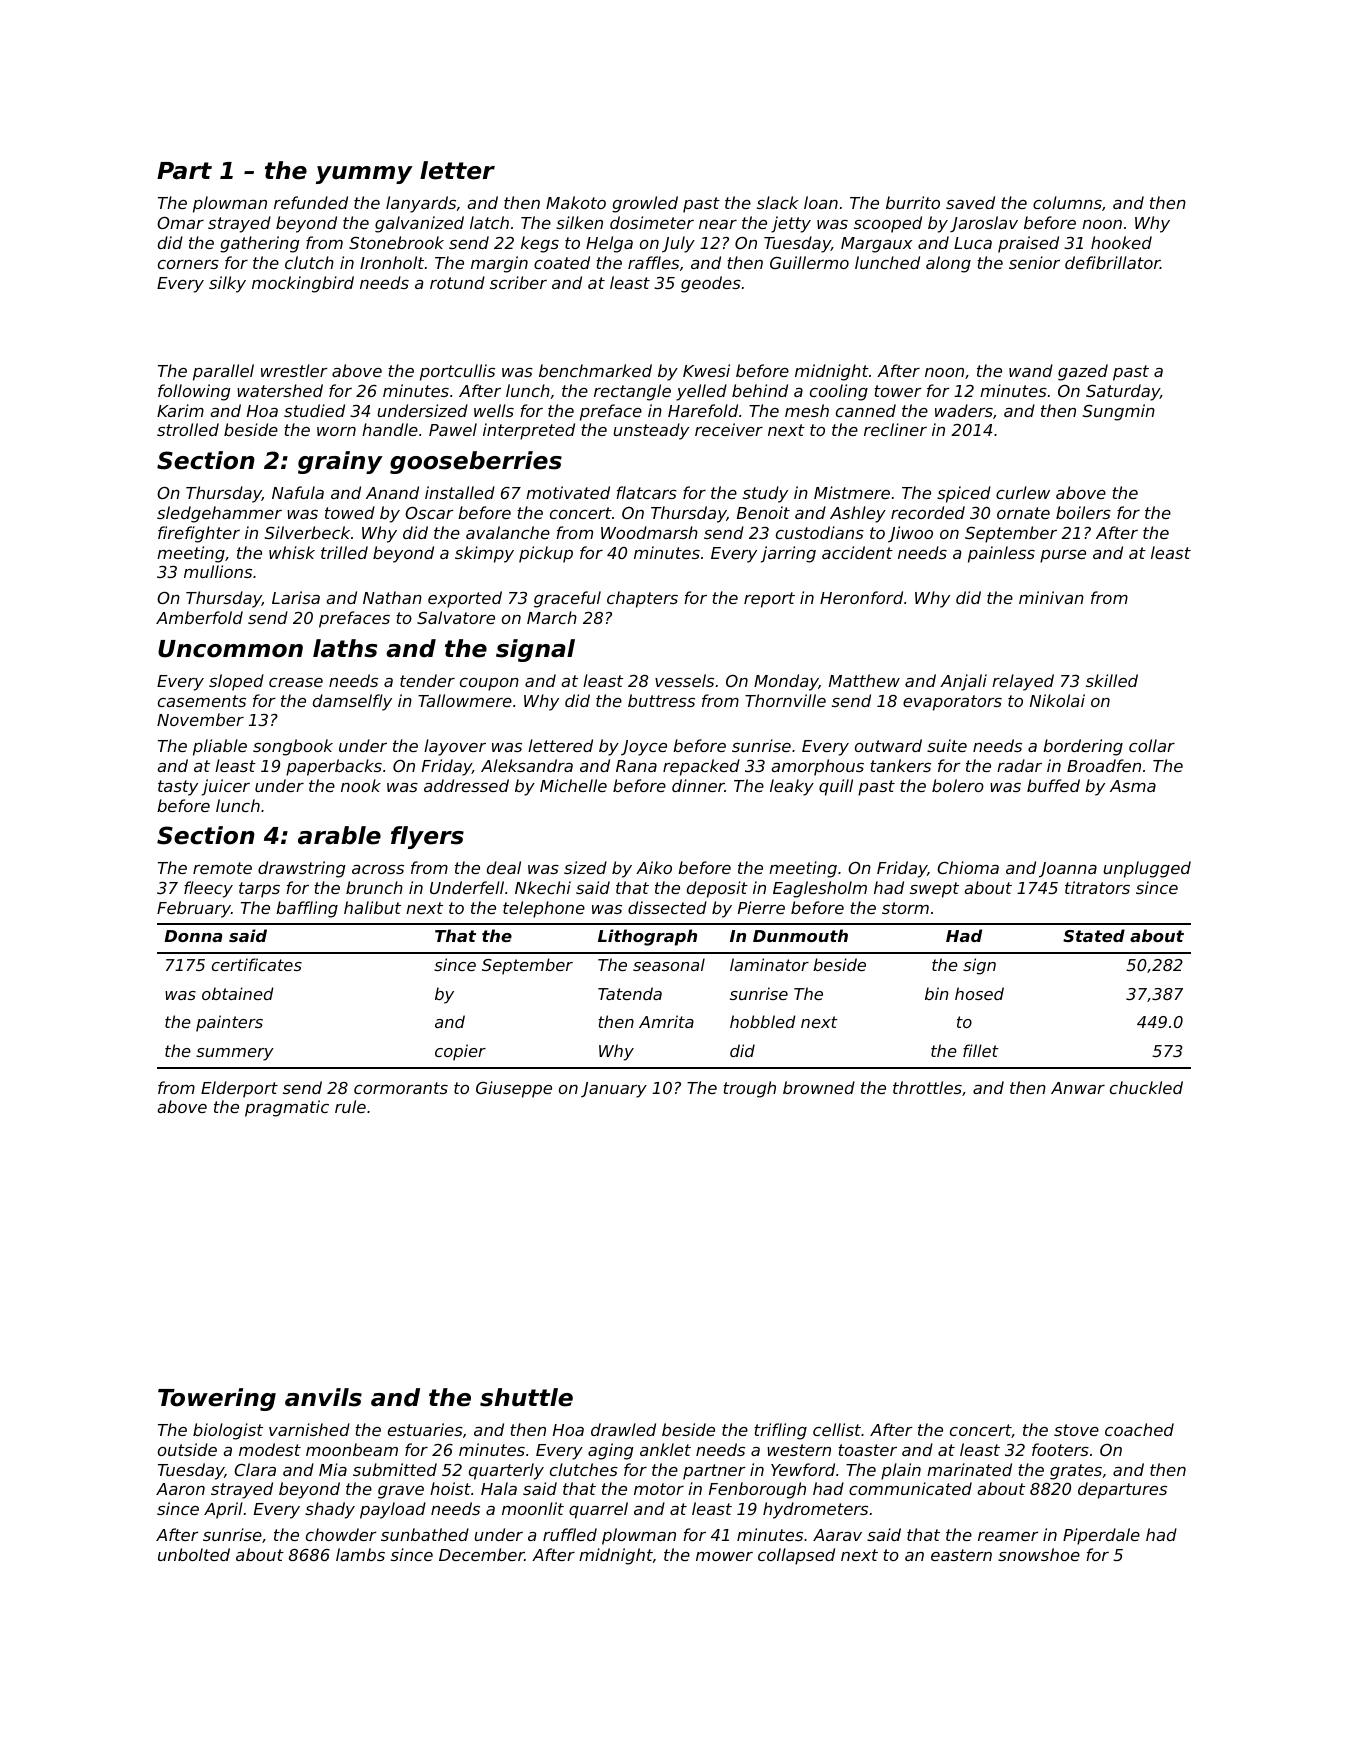  Describe the element at coordinates (819, 1087) in the image. I see `browned` at that location.
